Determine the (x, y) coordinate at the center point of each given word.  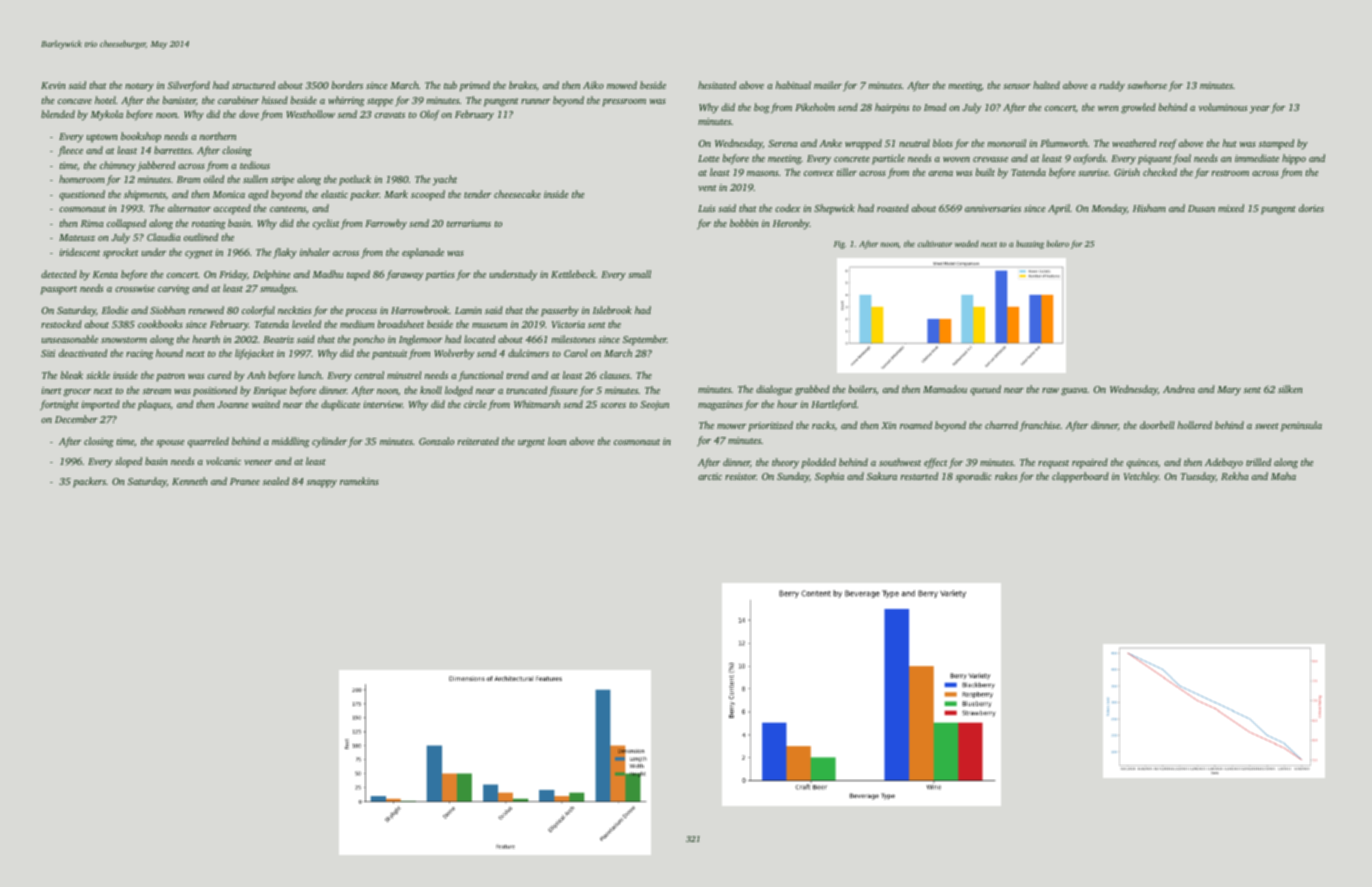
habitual (793, 85)
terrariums (469, 223)
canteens (288, 209)
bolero (1058, 243)
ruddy (1112, 86)
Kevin (53, 85)
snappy (322, 484)
